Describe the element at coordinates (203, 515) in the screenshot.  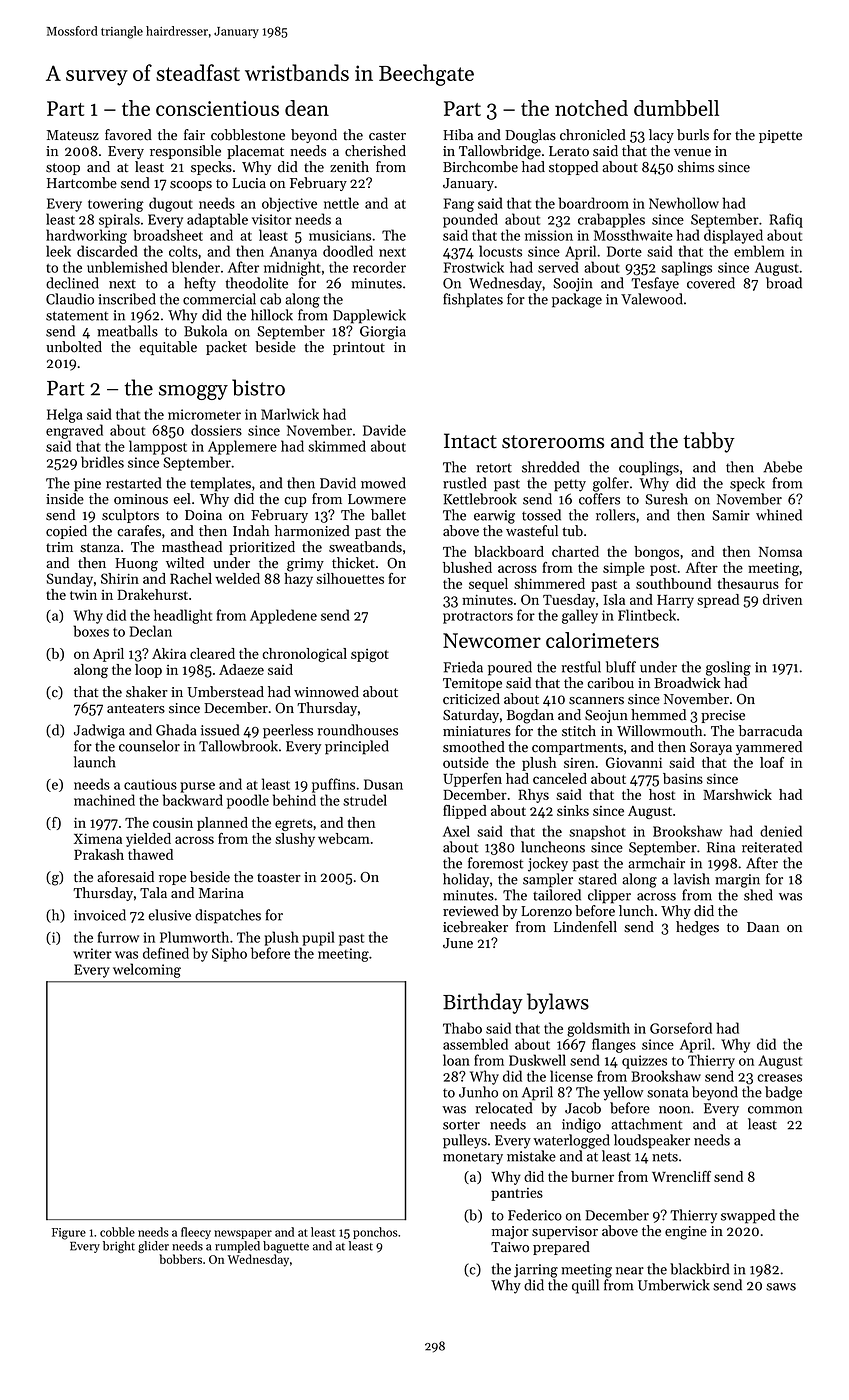
I see `Doina` at that location.
